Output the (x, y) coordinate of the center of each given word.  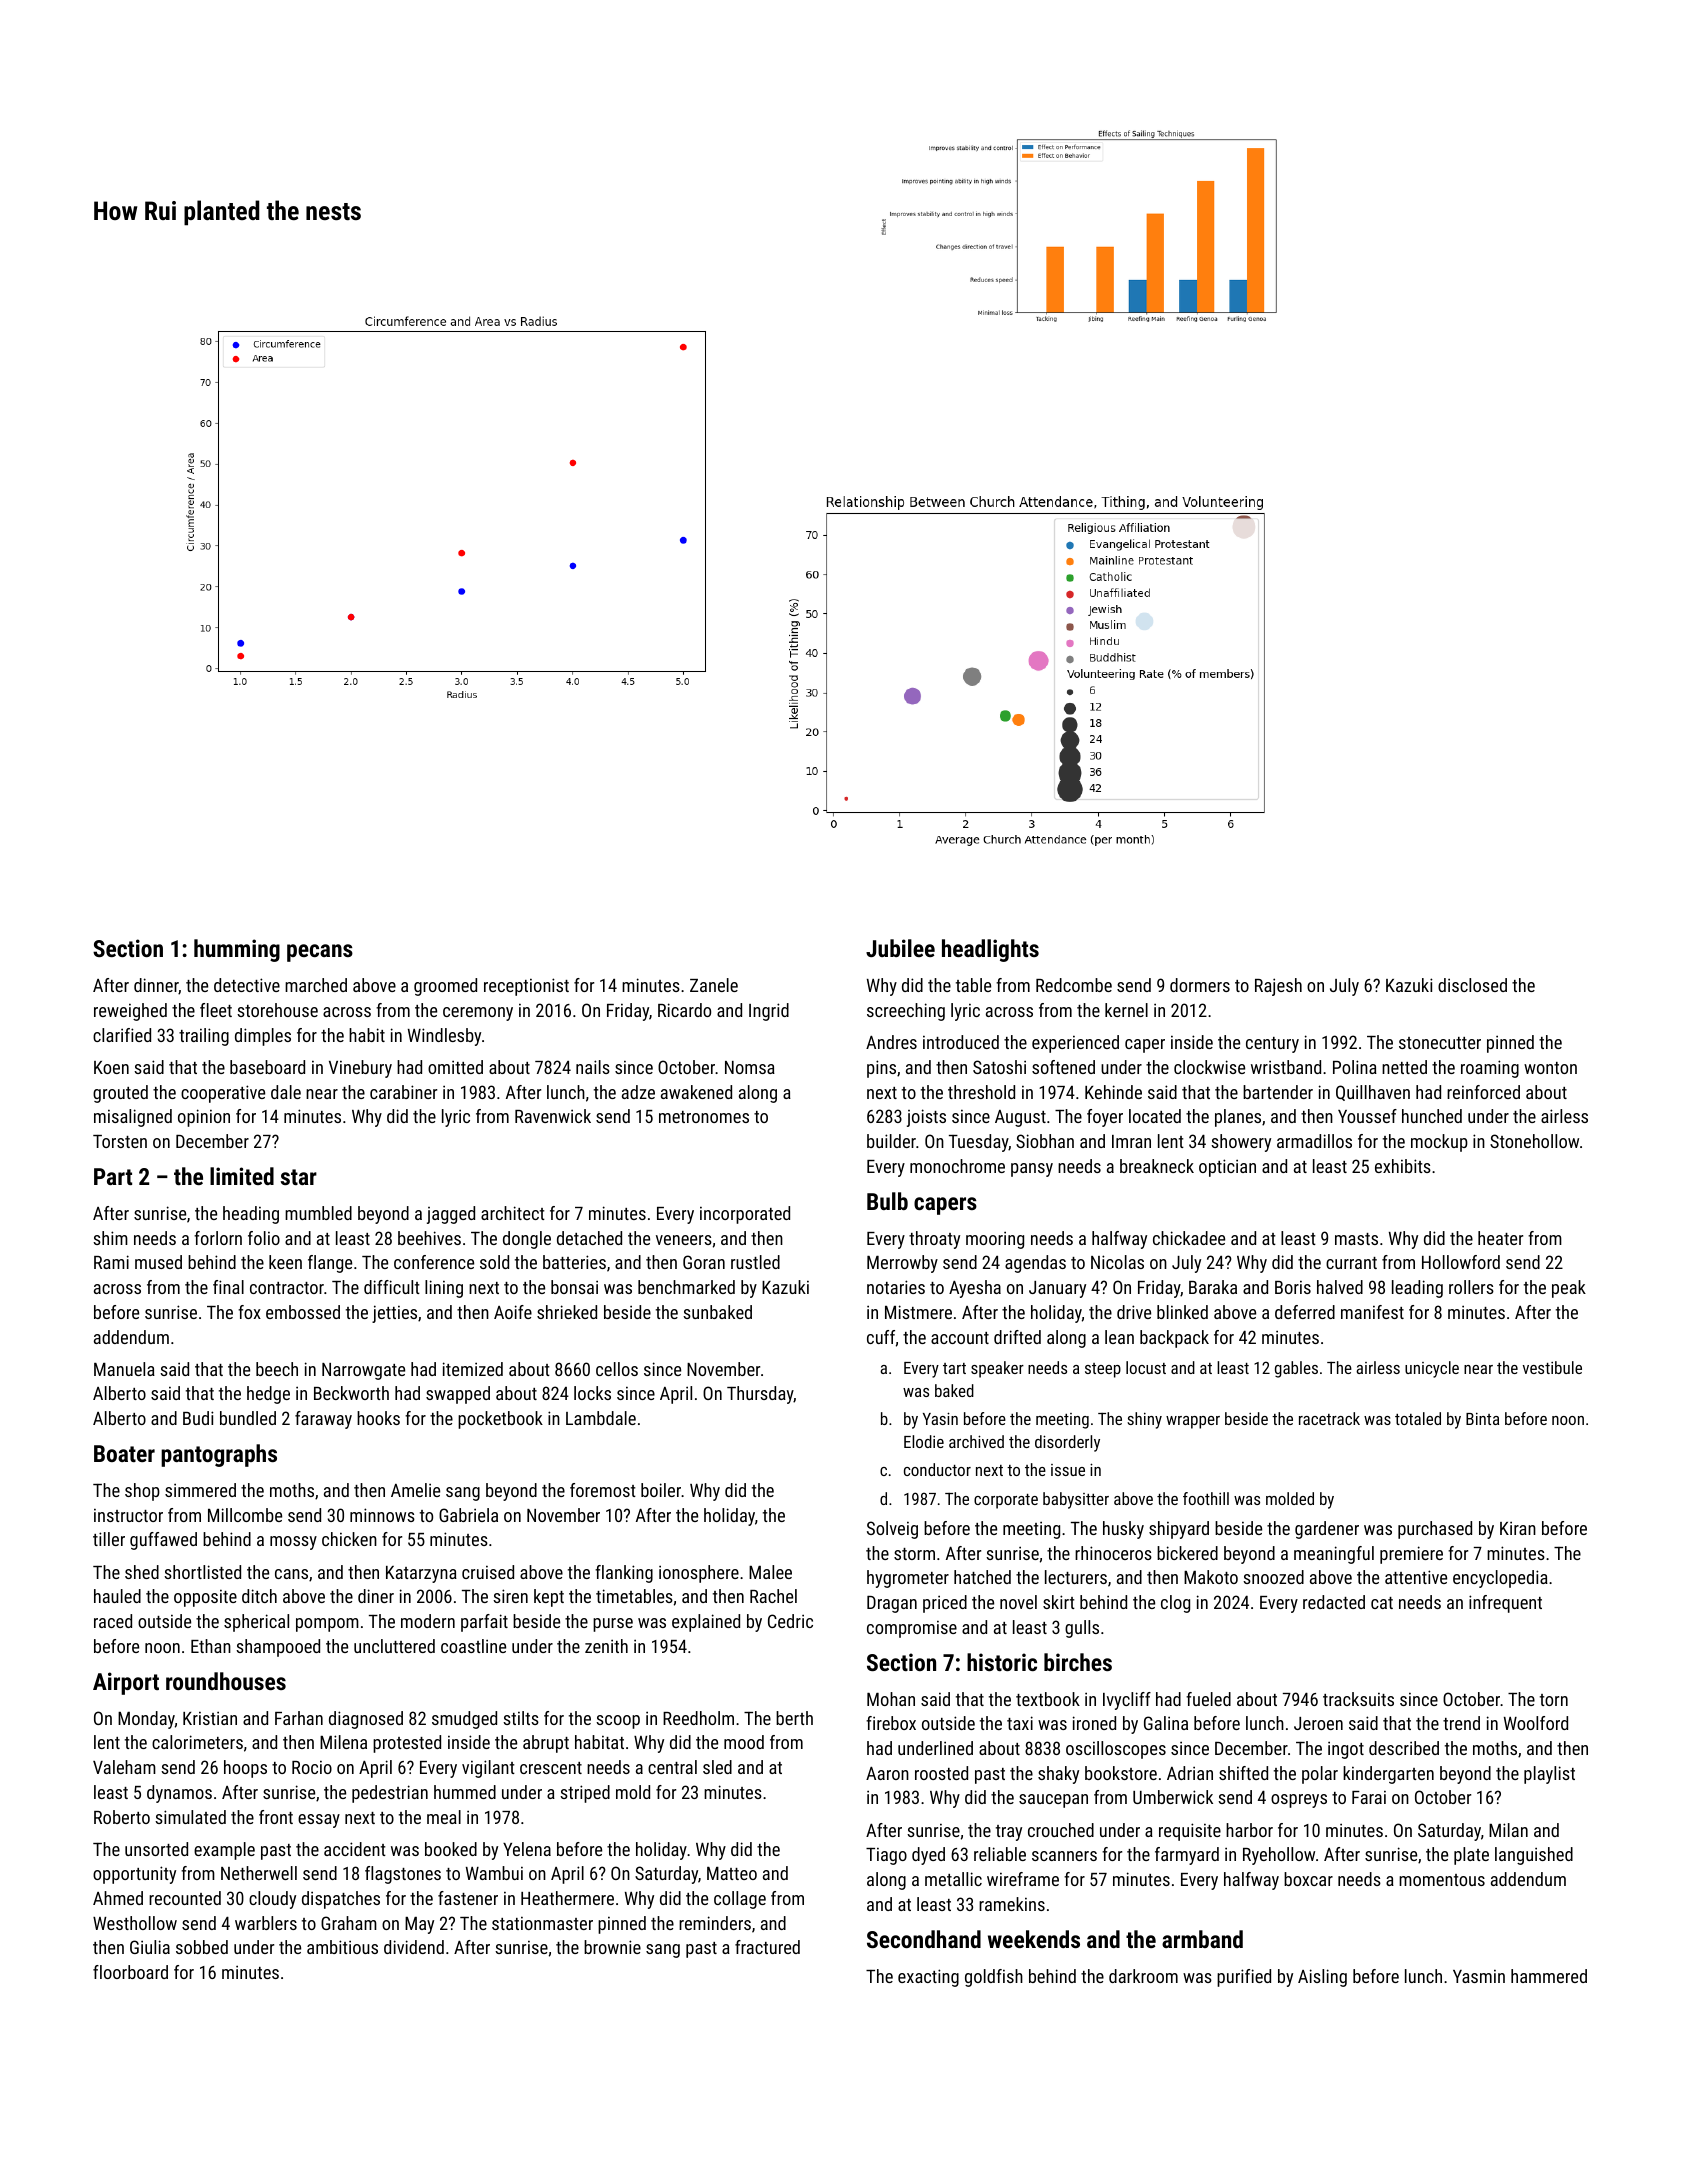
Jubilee (900, 948)
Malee (770, 1572)
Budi (198, 1418)
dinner (156, 986)
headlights (990, 950)
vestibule (1552, 1367)
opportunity (134, 1875)
